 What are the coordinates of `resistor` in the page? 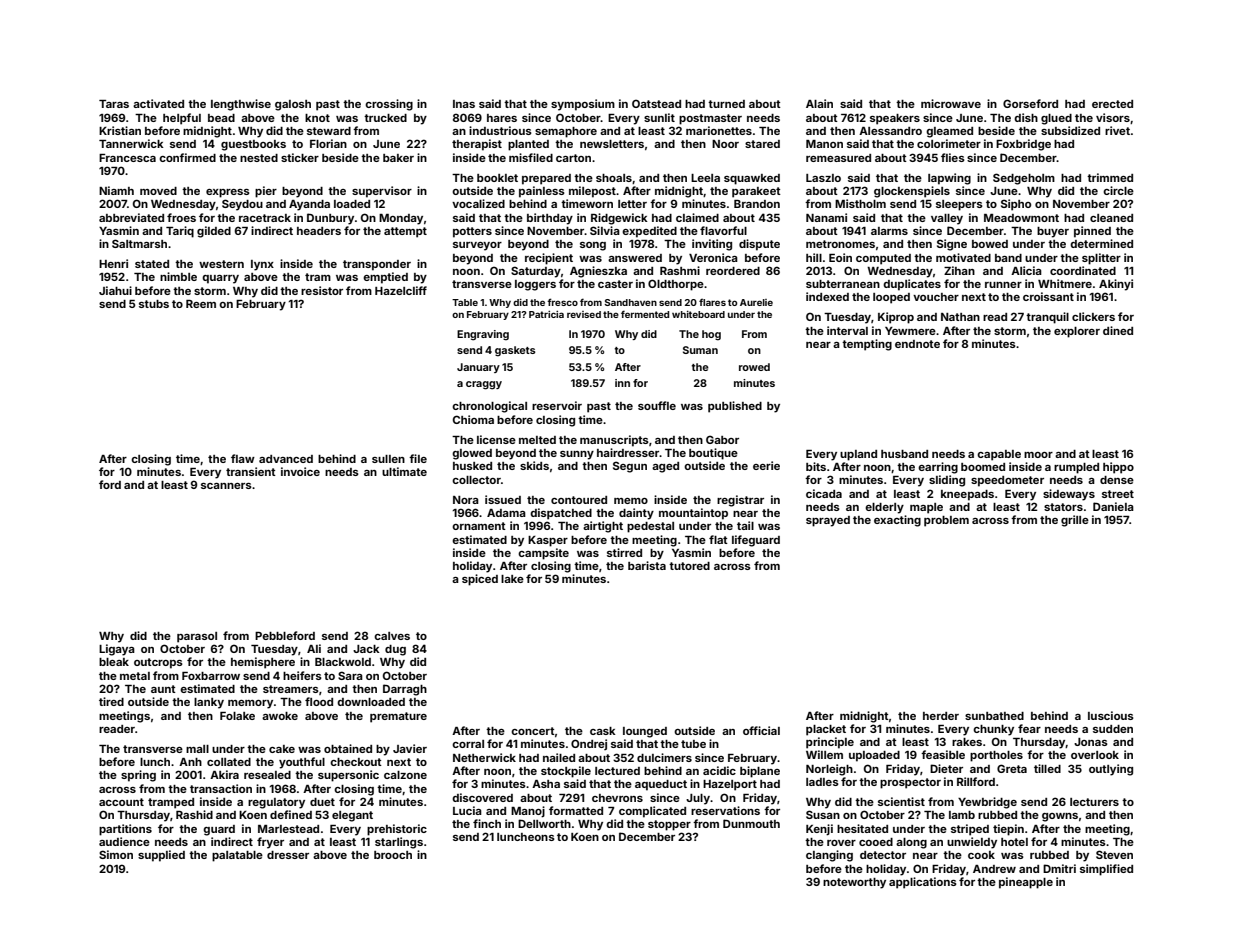 It's located at (322, 290).
